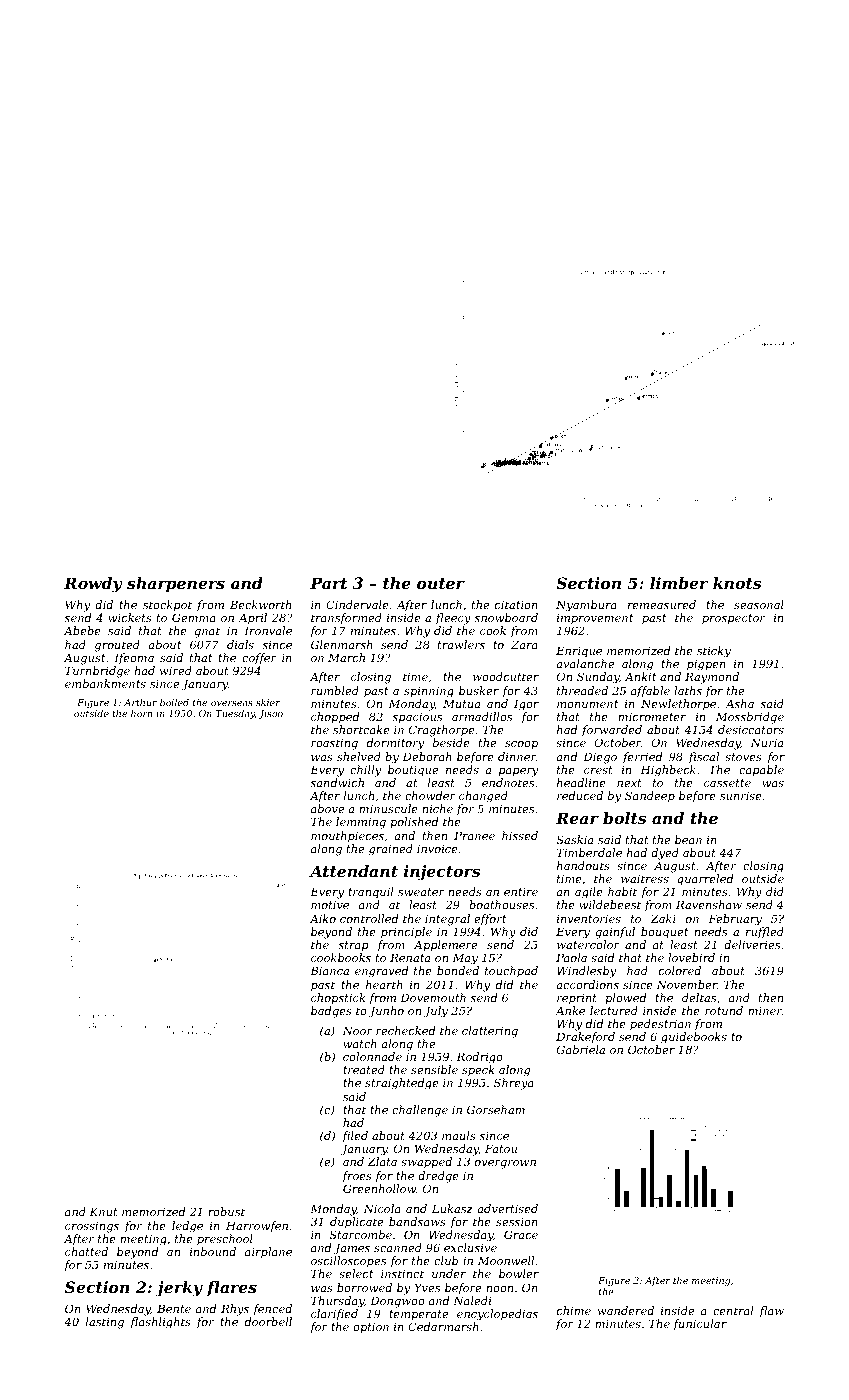 Image resolution: width=849 pixels, height=1400 pixels. What do you see at coordinates (595, 619) in the page?
I see `improvement` at bounding box center [595, 619].
